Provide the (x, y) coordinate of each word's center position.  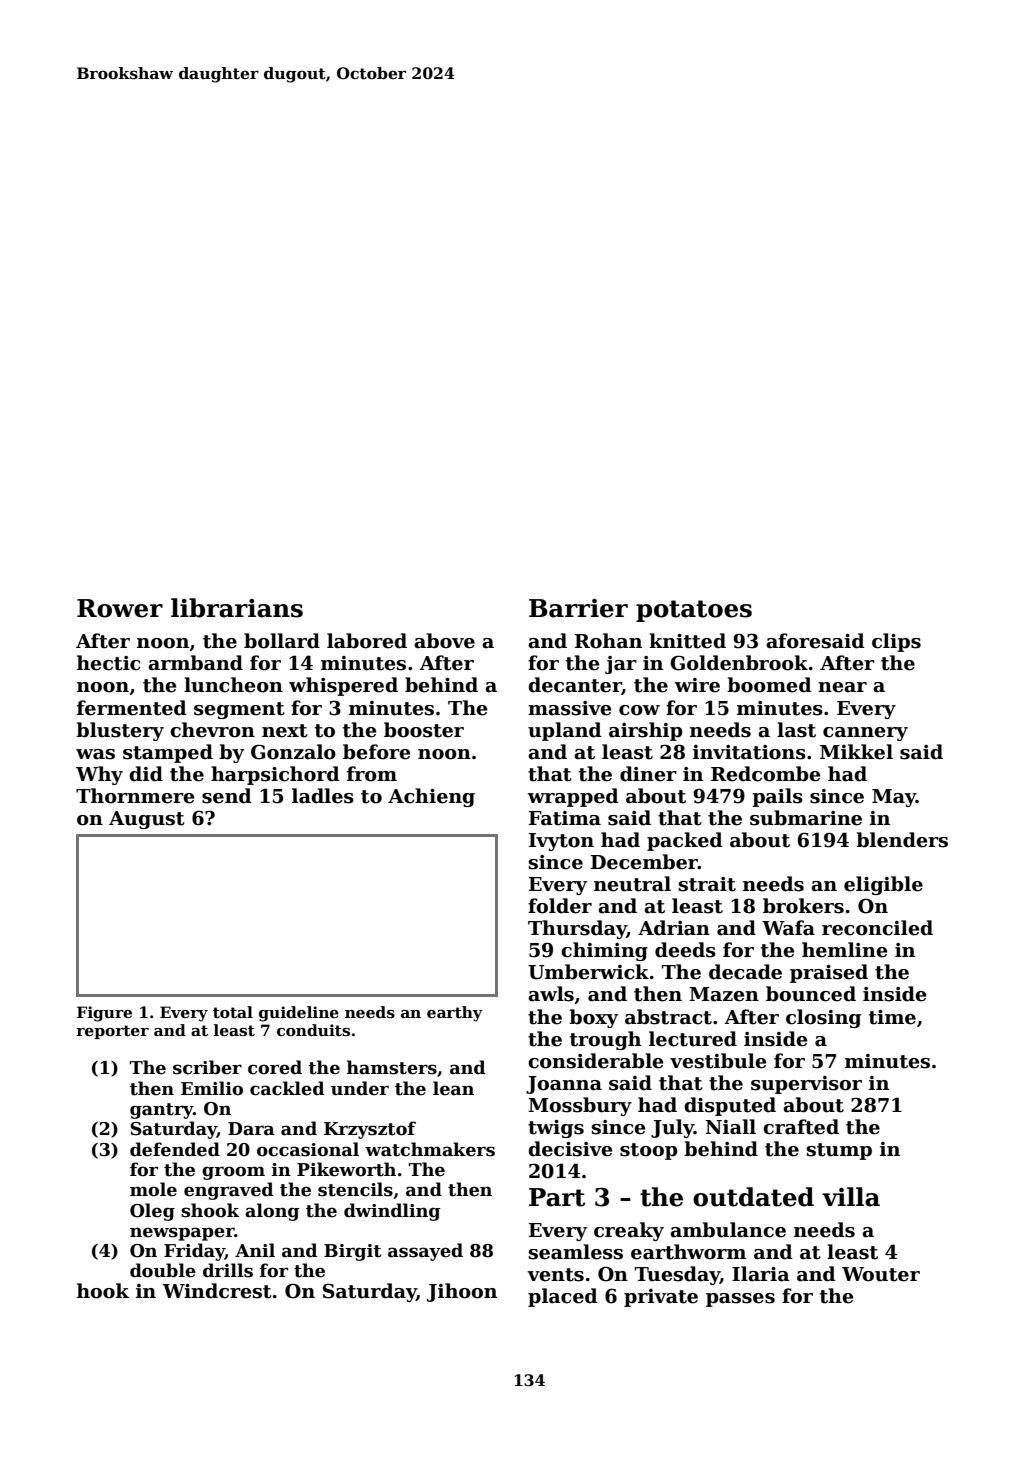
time (892, 1017)
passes (740, 1300)
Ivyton (561, 842)
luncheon (233, 685)
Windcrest (217, 1291)
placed (563, 1297)
